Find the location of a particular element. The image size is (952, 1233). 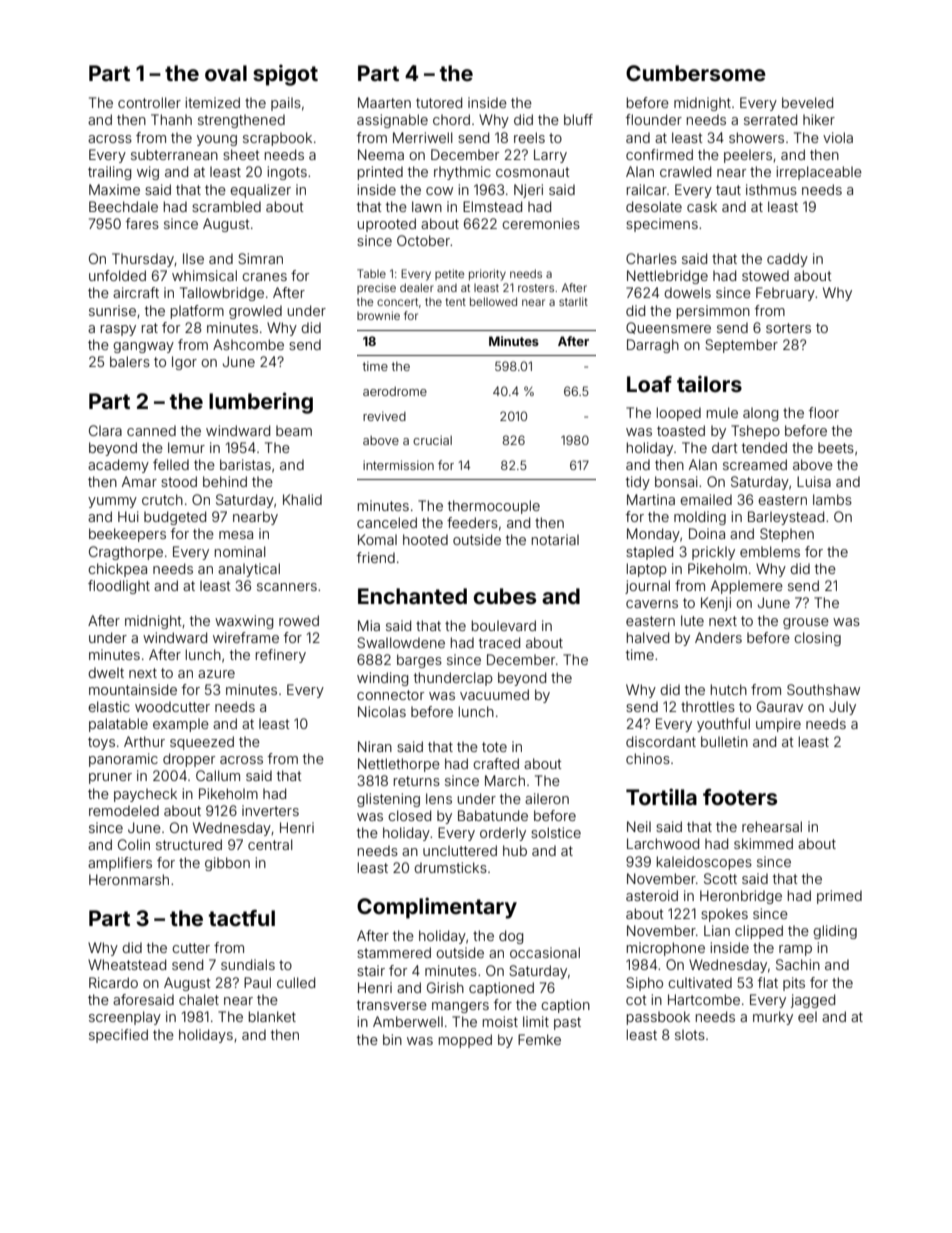

tactful is located at coordinates (242, 918).
